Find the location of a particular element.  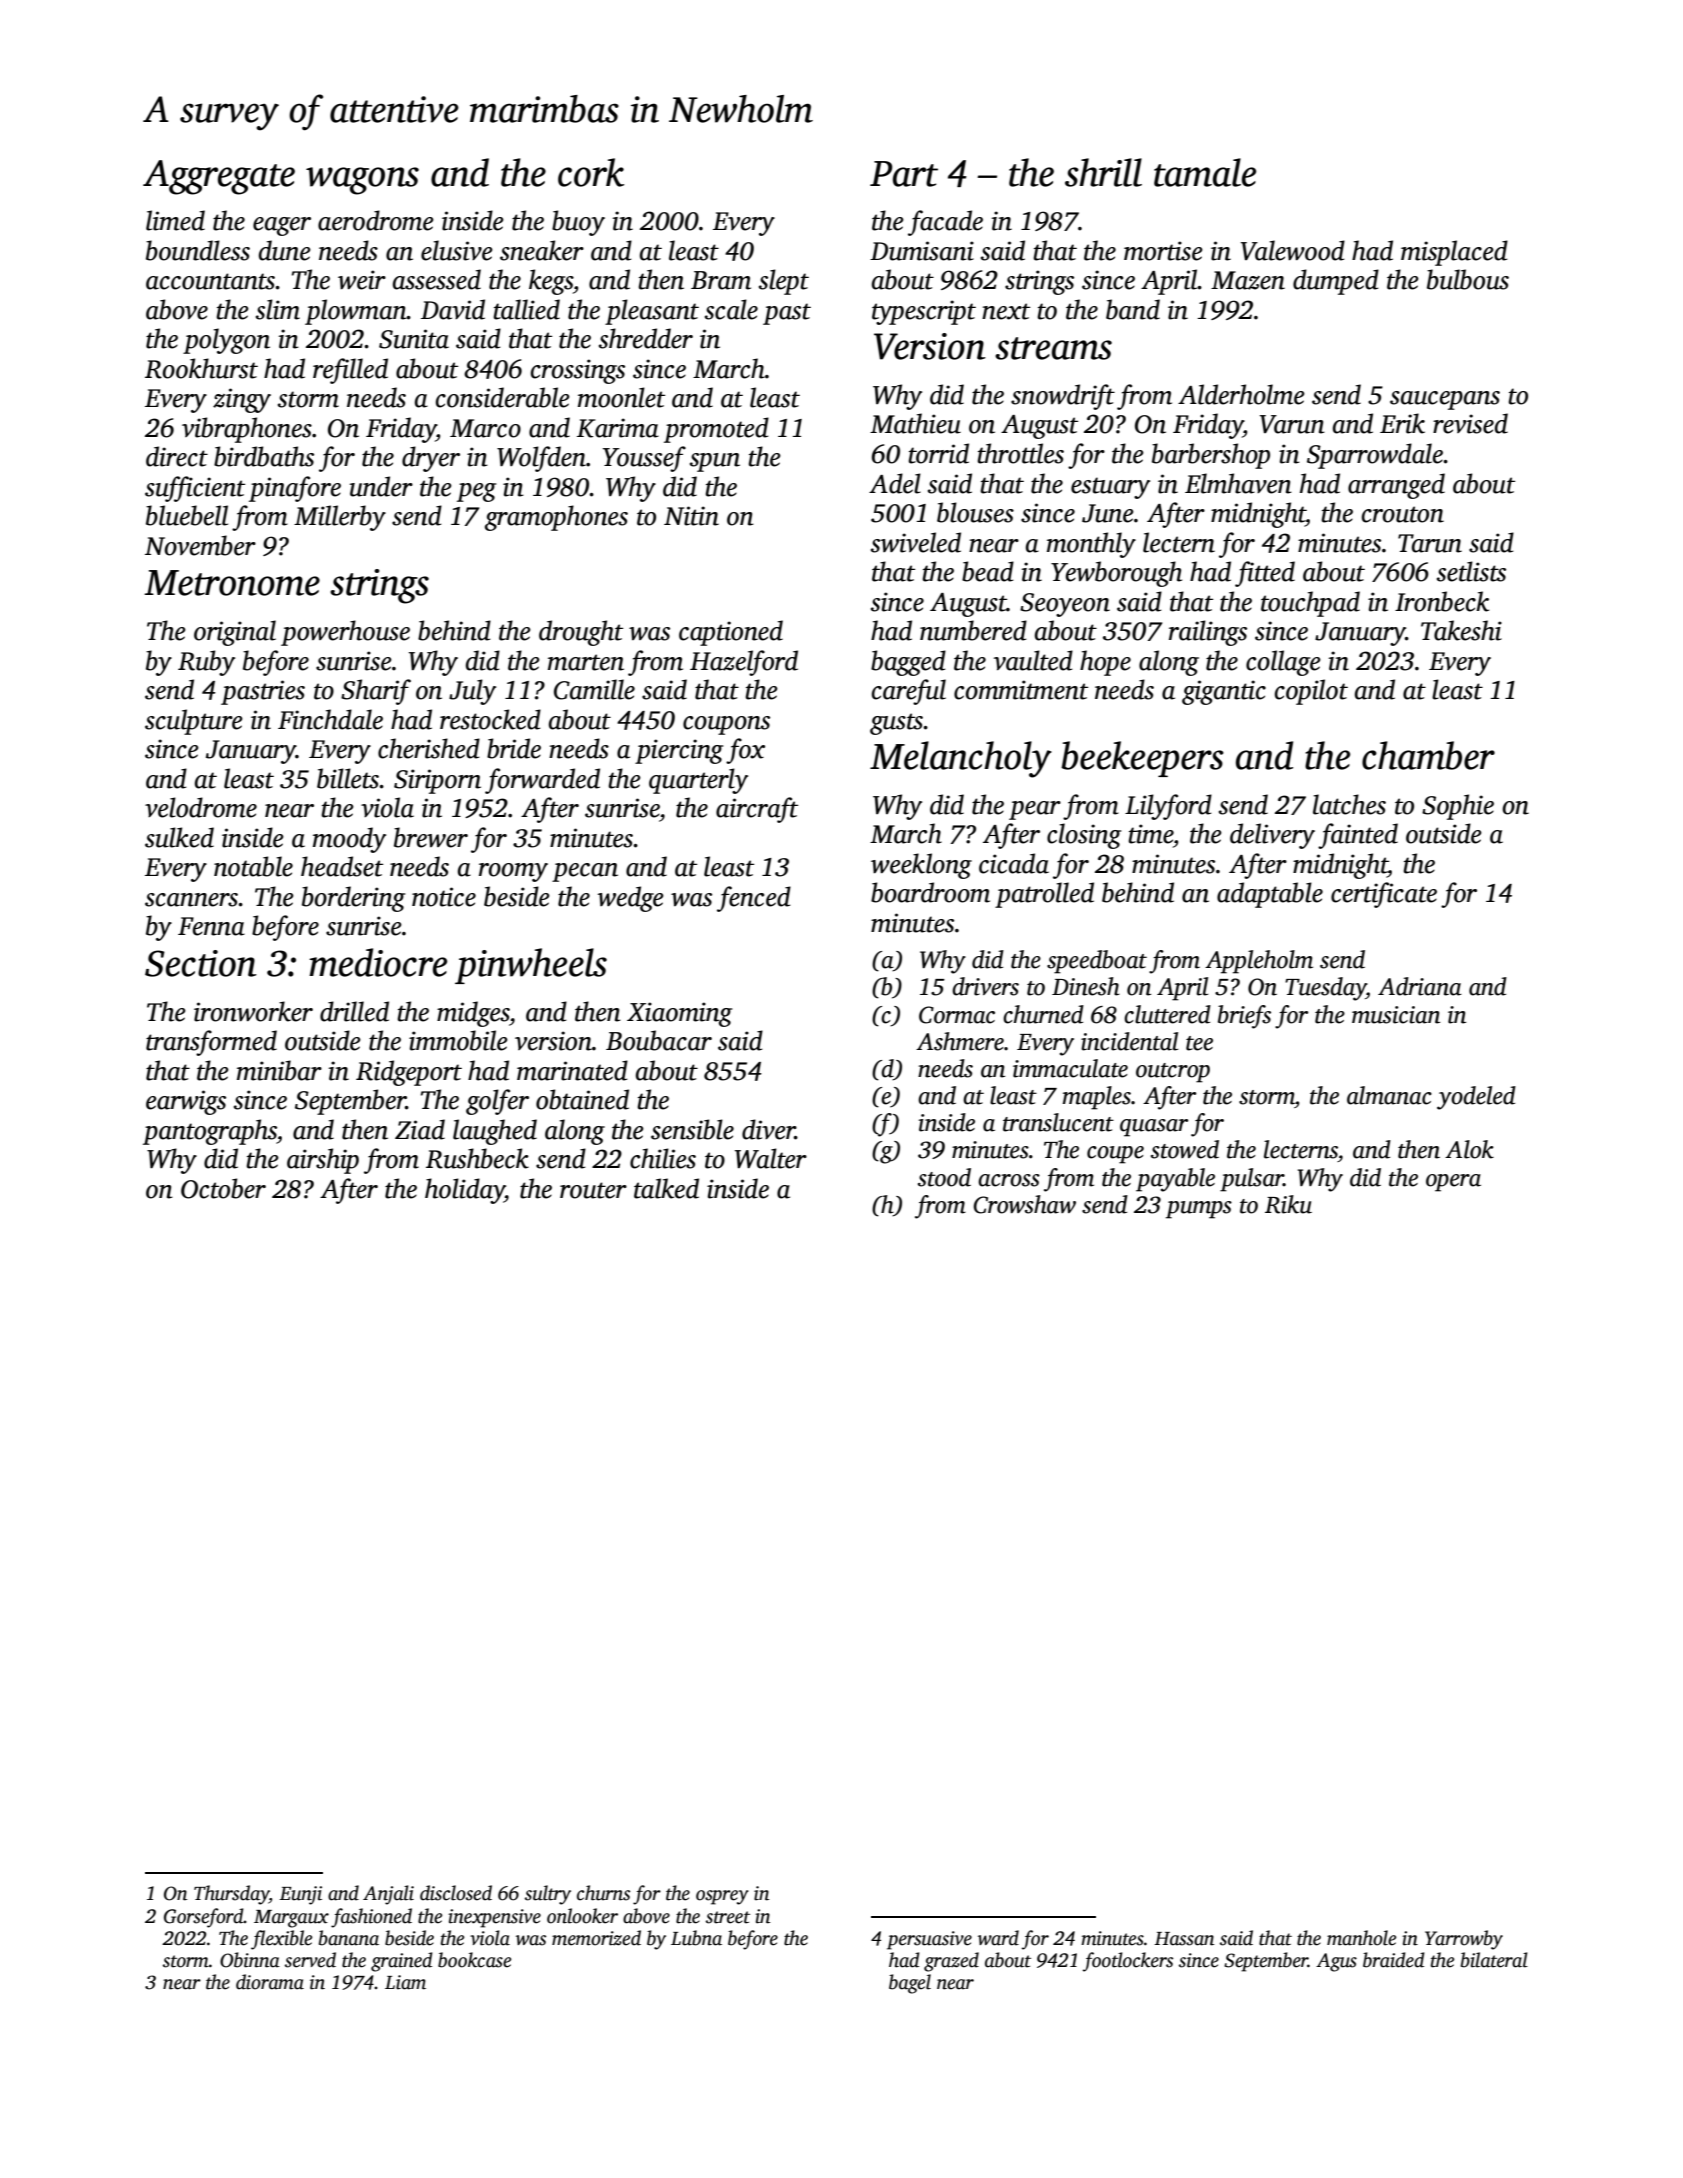

Part is located at coordinates (904, 174).
